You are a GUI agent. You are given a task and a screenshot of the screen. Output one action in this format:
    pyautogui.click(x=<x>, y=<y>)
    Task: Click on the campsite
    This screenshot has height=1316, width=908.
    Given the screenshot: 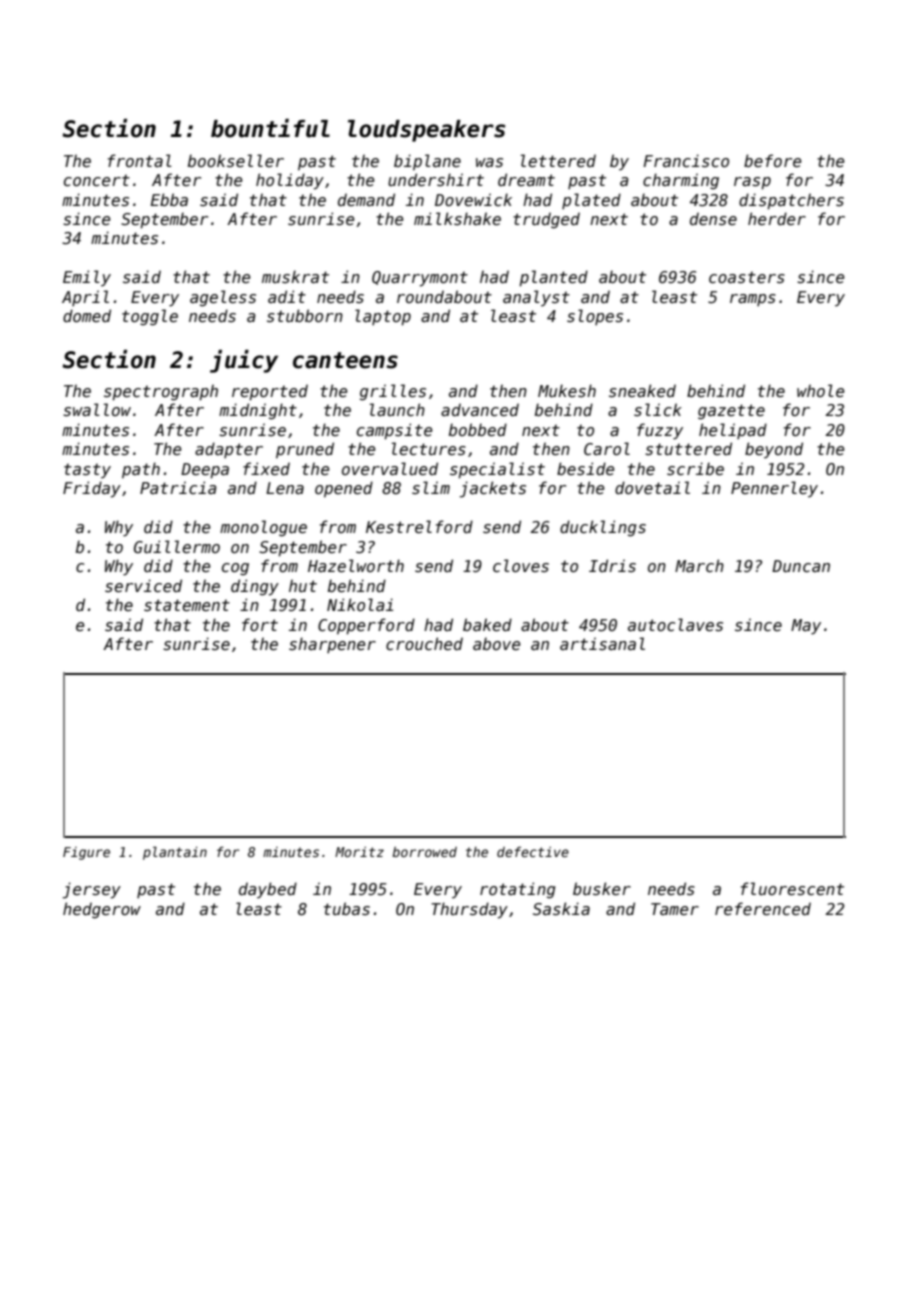 What is the action you would take?
    pyautogui.click(x=395, y=431)
